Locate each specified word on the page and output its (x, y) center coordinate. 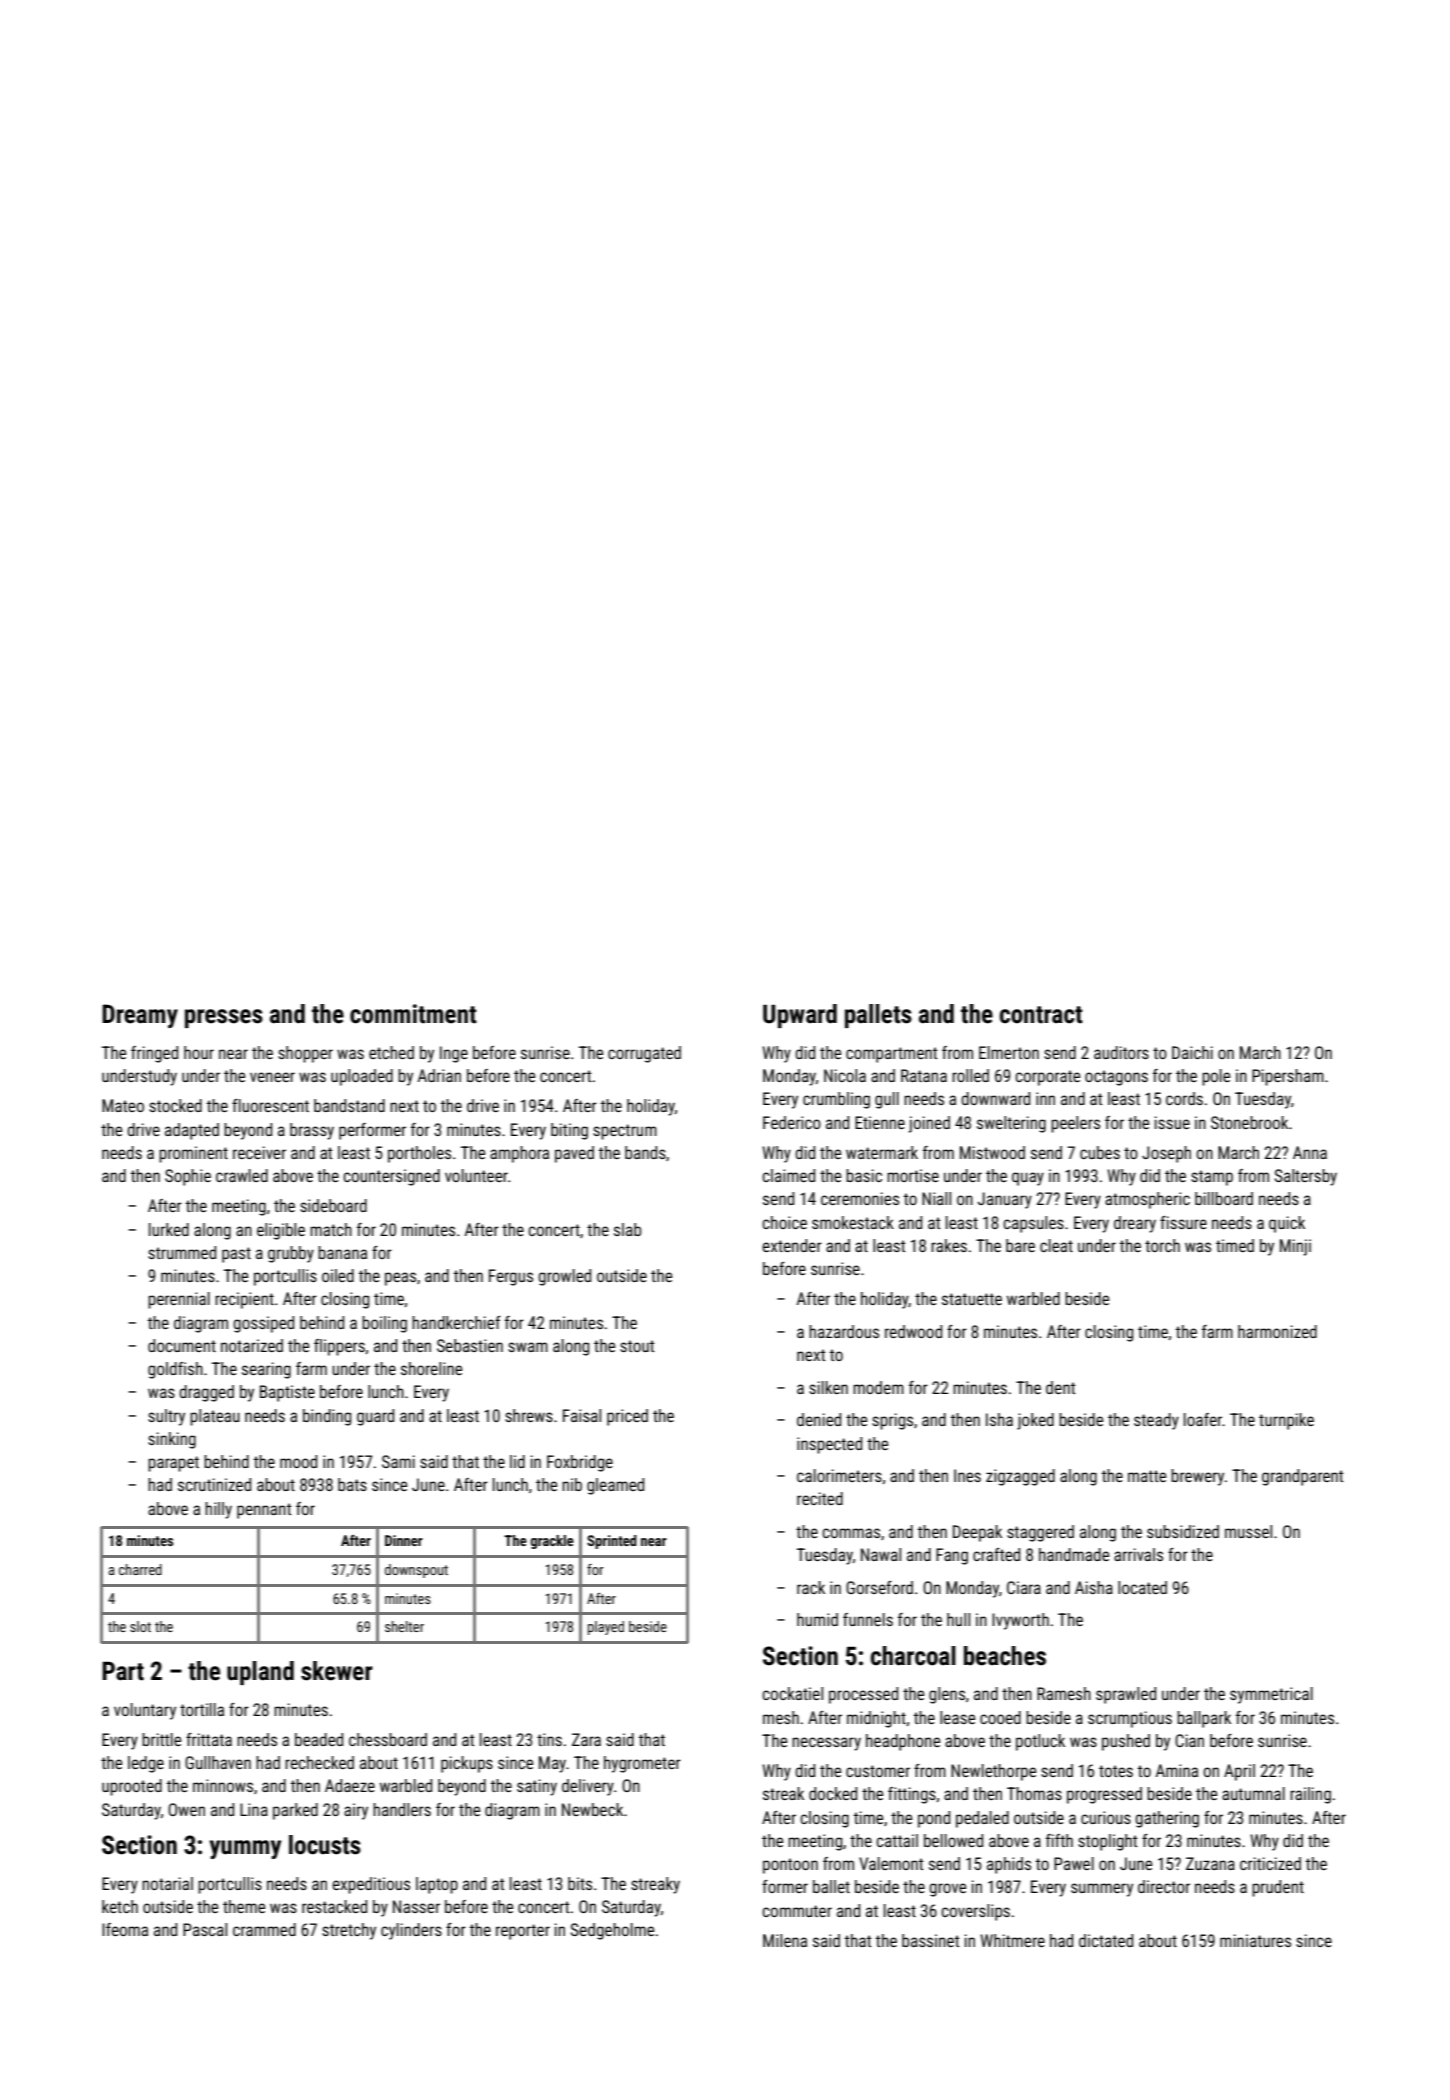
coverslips (975, 1912)
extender (792, 1245)
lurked (169, 1229)
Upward (800, 1016)
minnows (223, 1785)
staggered (1040, 1533)
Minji (1295, 1247)
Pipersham (1288, 1077)
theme (244, 1906)
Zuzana (1210, 1863)
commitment (413, 1014)
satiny (537, 1787)
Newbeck (592, 1809)
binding (327, 1417)
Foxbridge (580, 1463)
